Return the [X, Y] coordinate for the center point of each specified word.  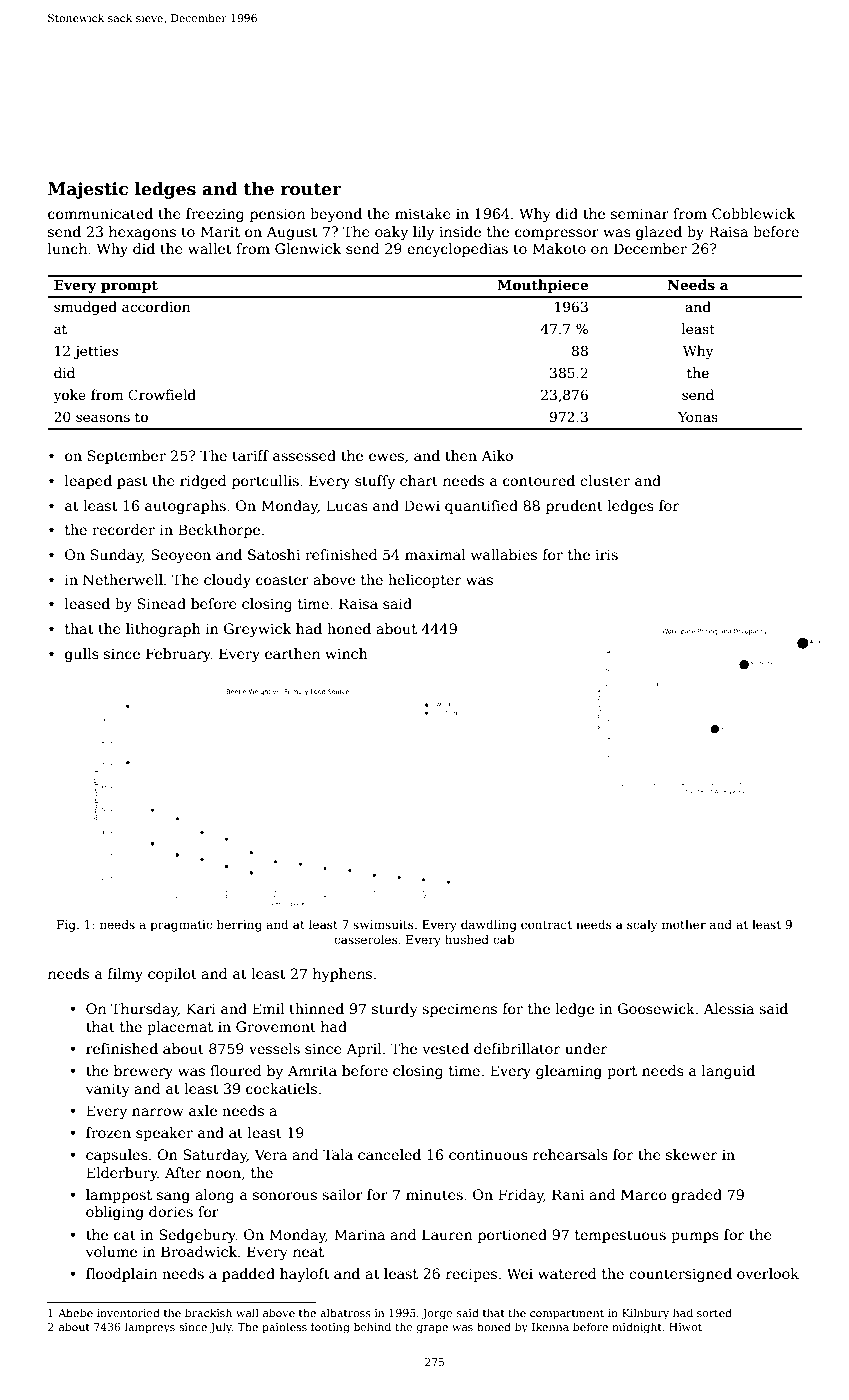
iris [606, 554]
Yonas [698, 417]
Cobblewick [754, 213]
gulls [82, 655]
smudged [85, 308]
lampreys [150, 1328]
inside [460, 231]
